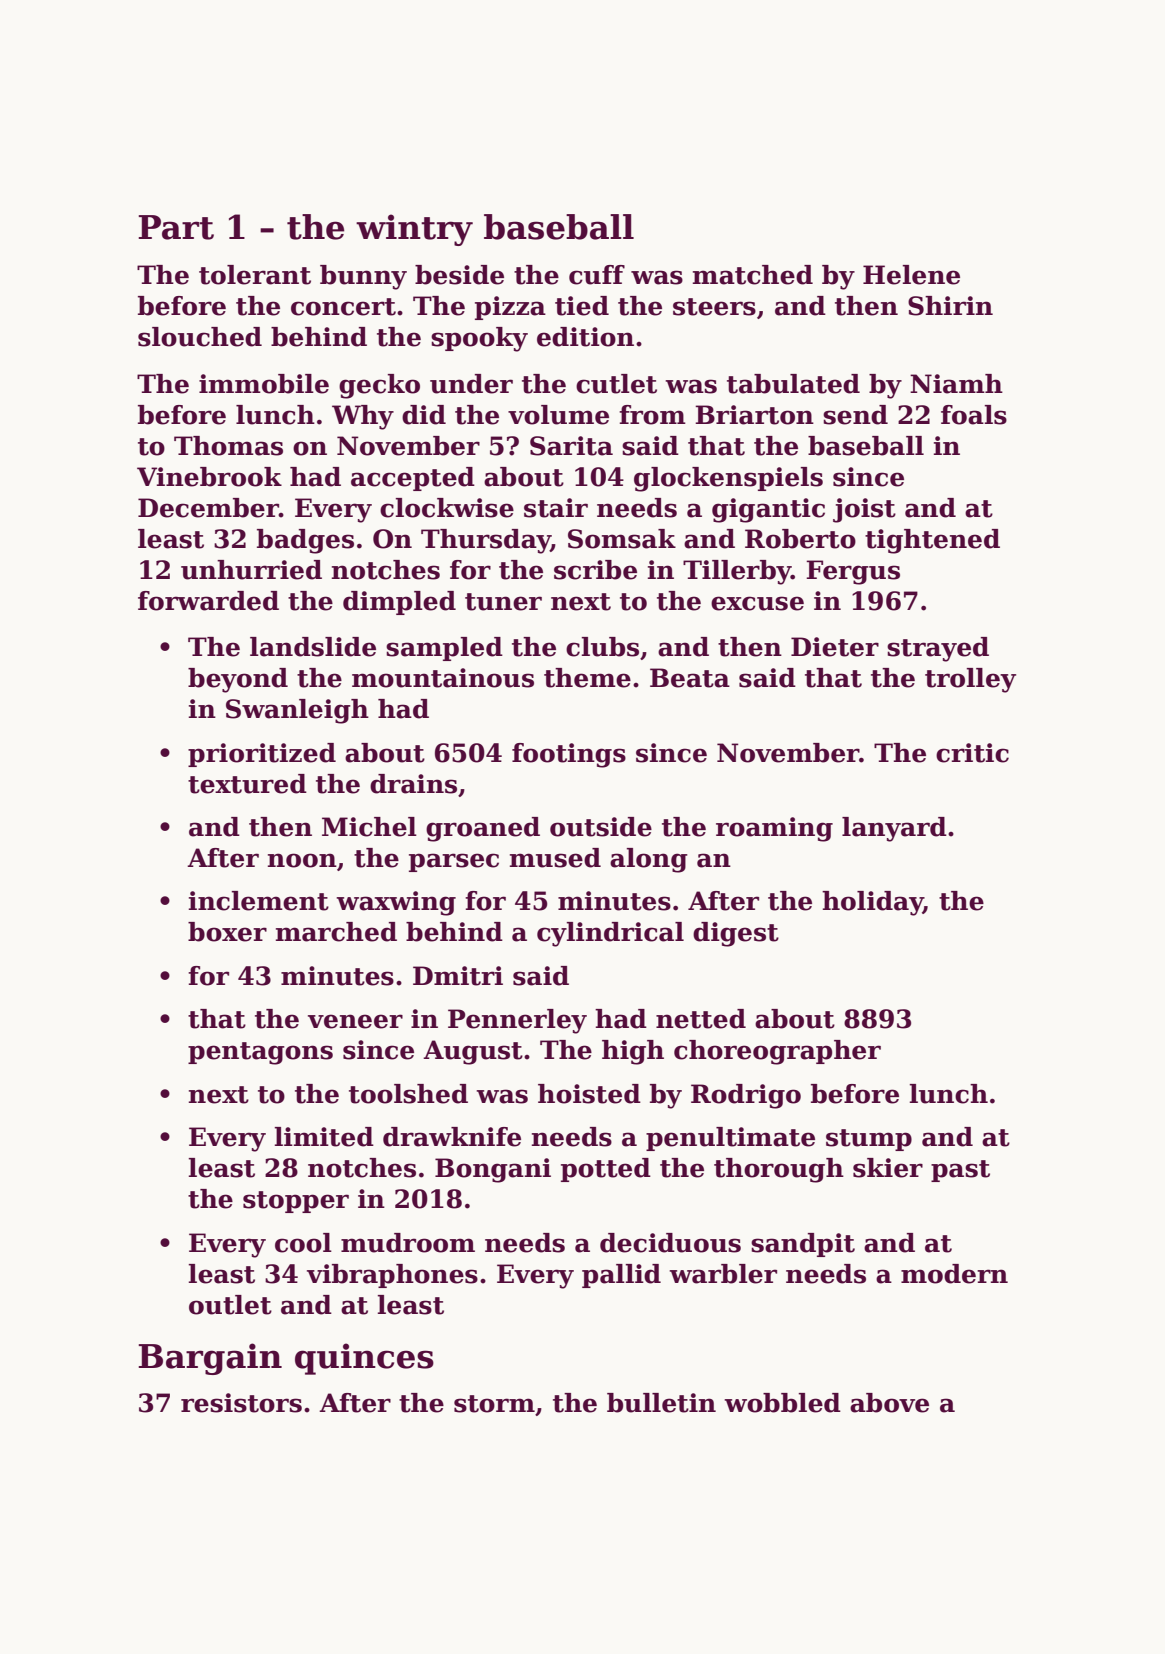 The image size is (1165, 1654). Describe the element at coordinates (176, 227) in the screenshot. I see `Part` at that location.
